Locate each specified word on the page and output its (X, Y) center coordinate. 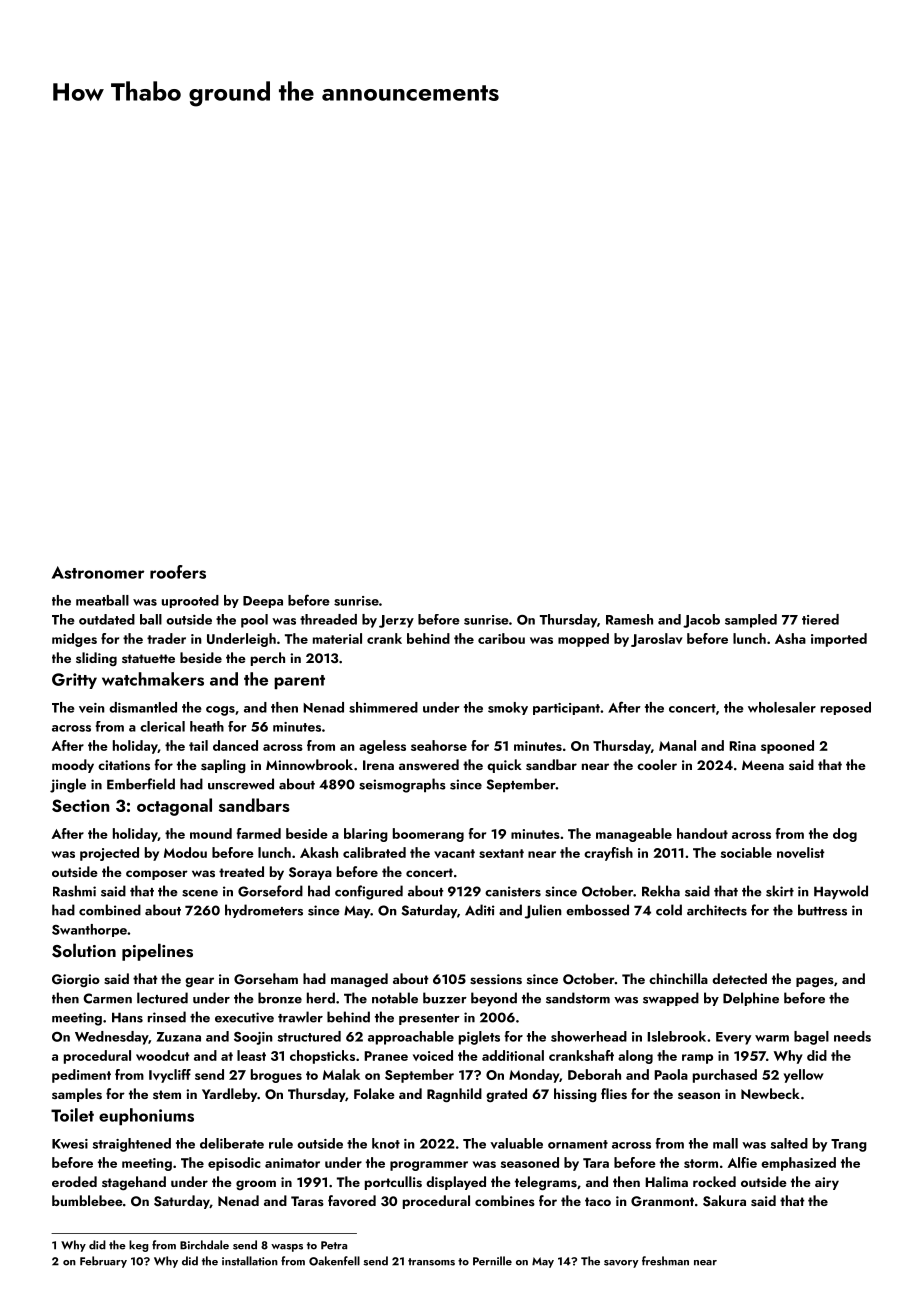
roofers (178, 572)
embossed (597, 910)
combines (505, 1200)
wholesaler (782, 707)
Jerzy (396, 621)
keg (138, 1246)
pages (815, 982)
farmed (258, 833)
